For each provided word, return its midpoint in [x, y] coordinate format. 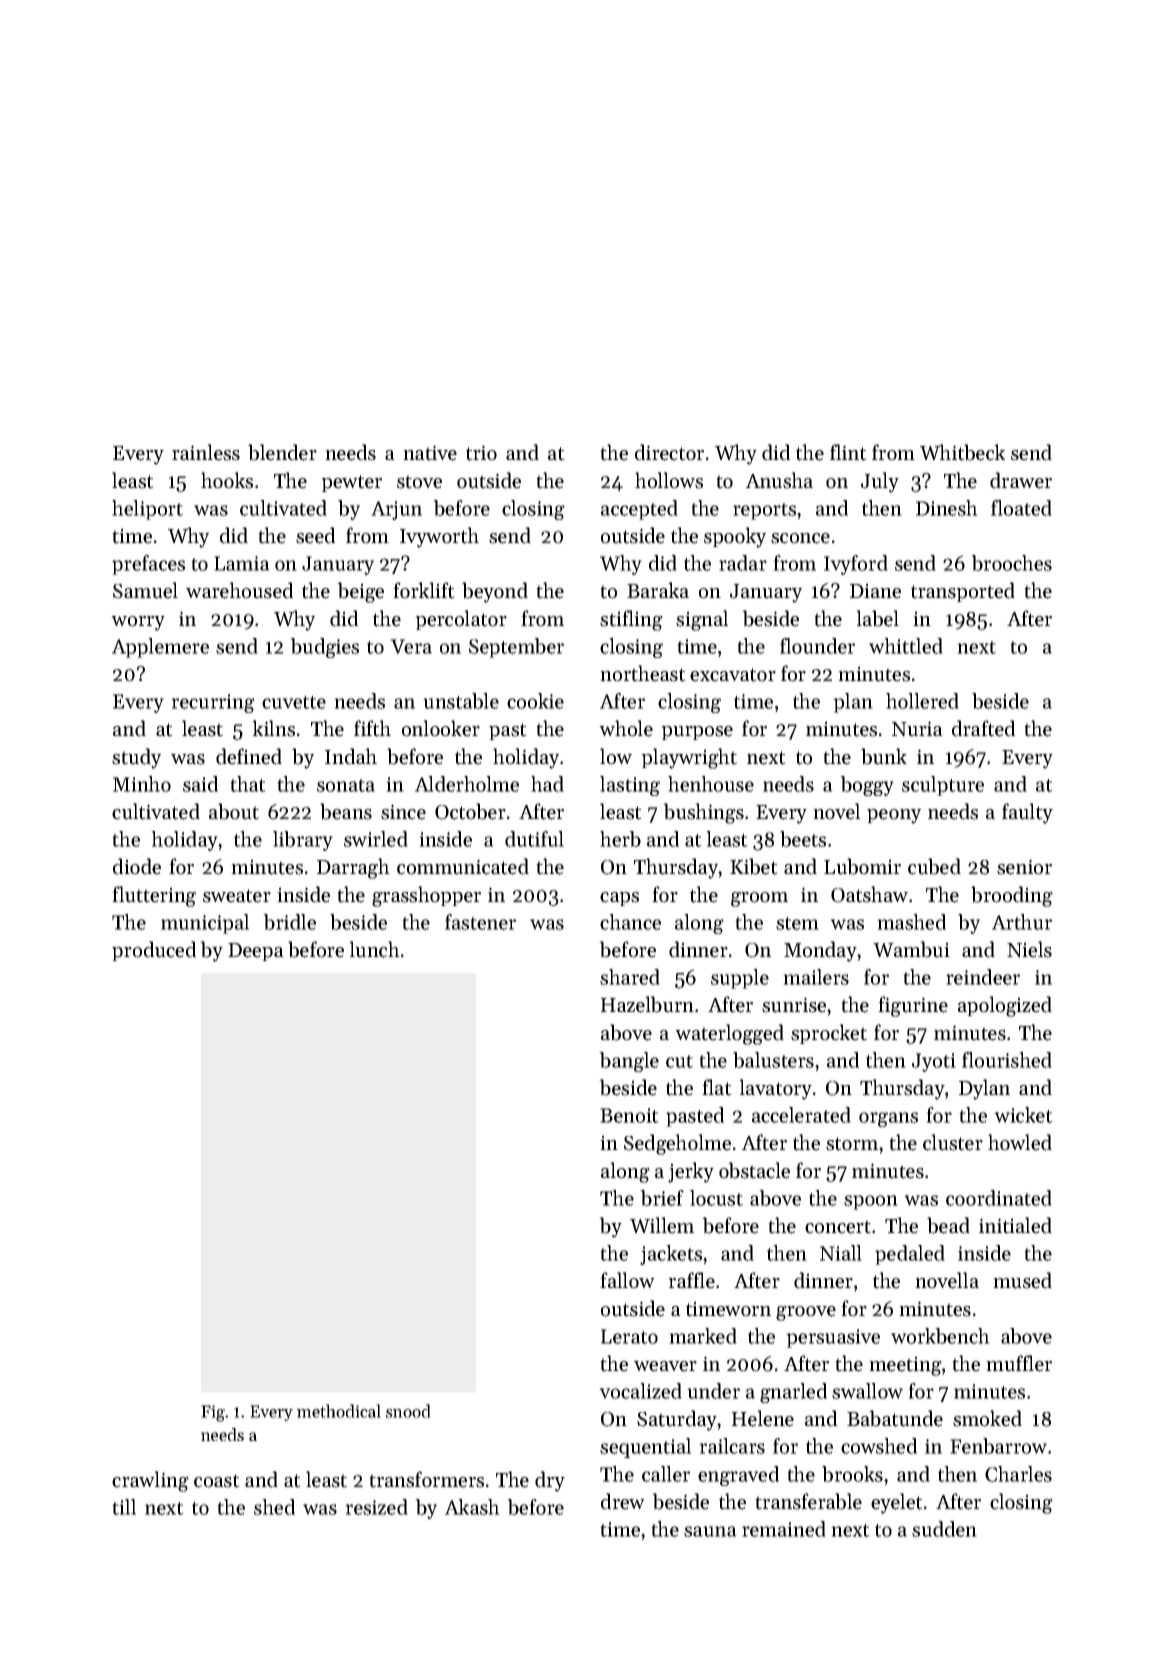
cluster [953, 1142]
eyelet [897, 1503]
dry [550, 1481]
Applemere [160, 648]
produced [154, 951]
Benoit [629, 1115]
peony [894, 816]
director [669, 452]
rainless [206, 452]
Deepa [256, 952]
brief [662, 1198]
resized [376, 1507]
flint [848, 452]
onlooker [441, 728]
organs [888, 1119]
